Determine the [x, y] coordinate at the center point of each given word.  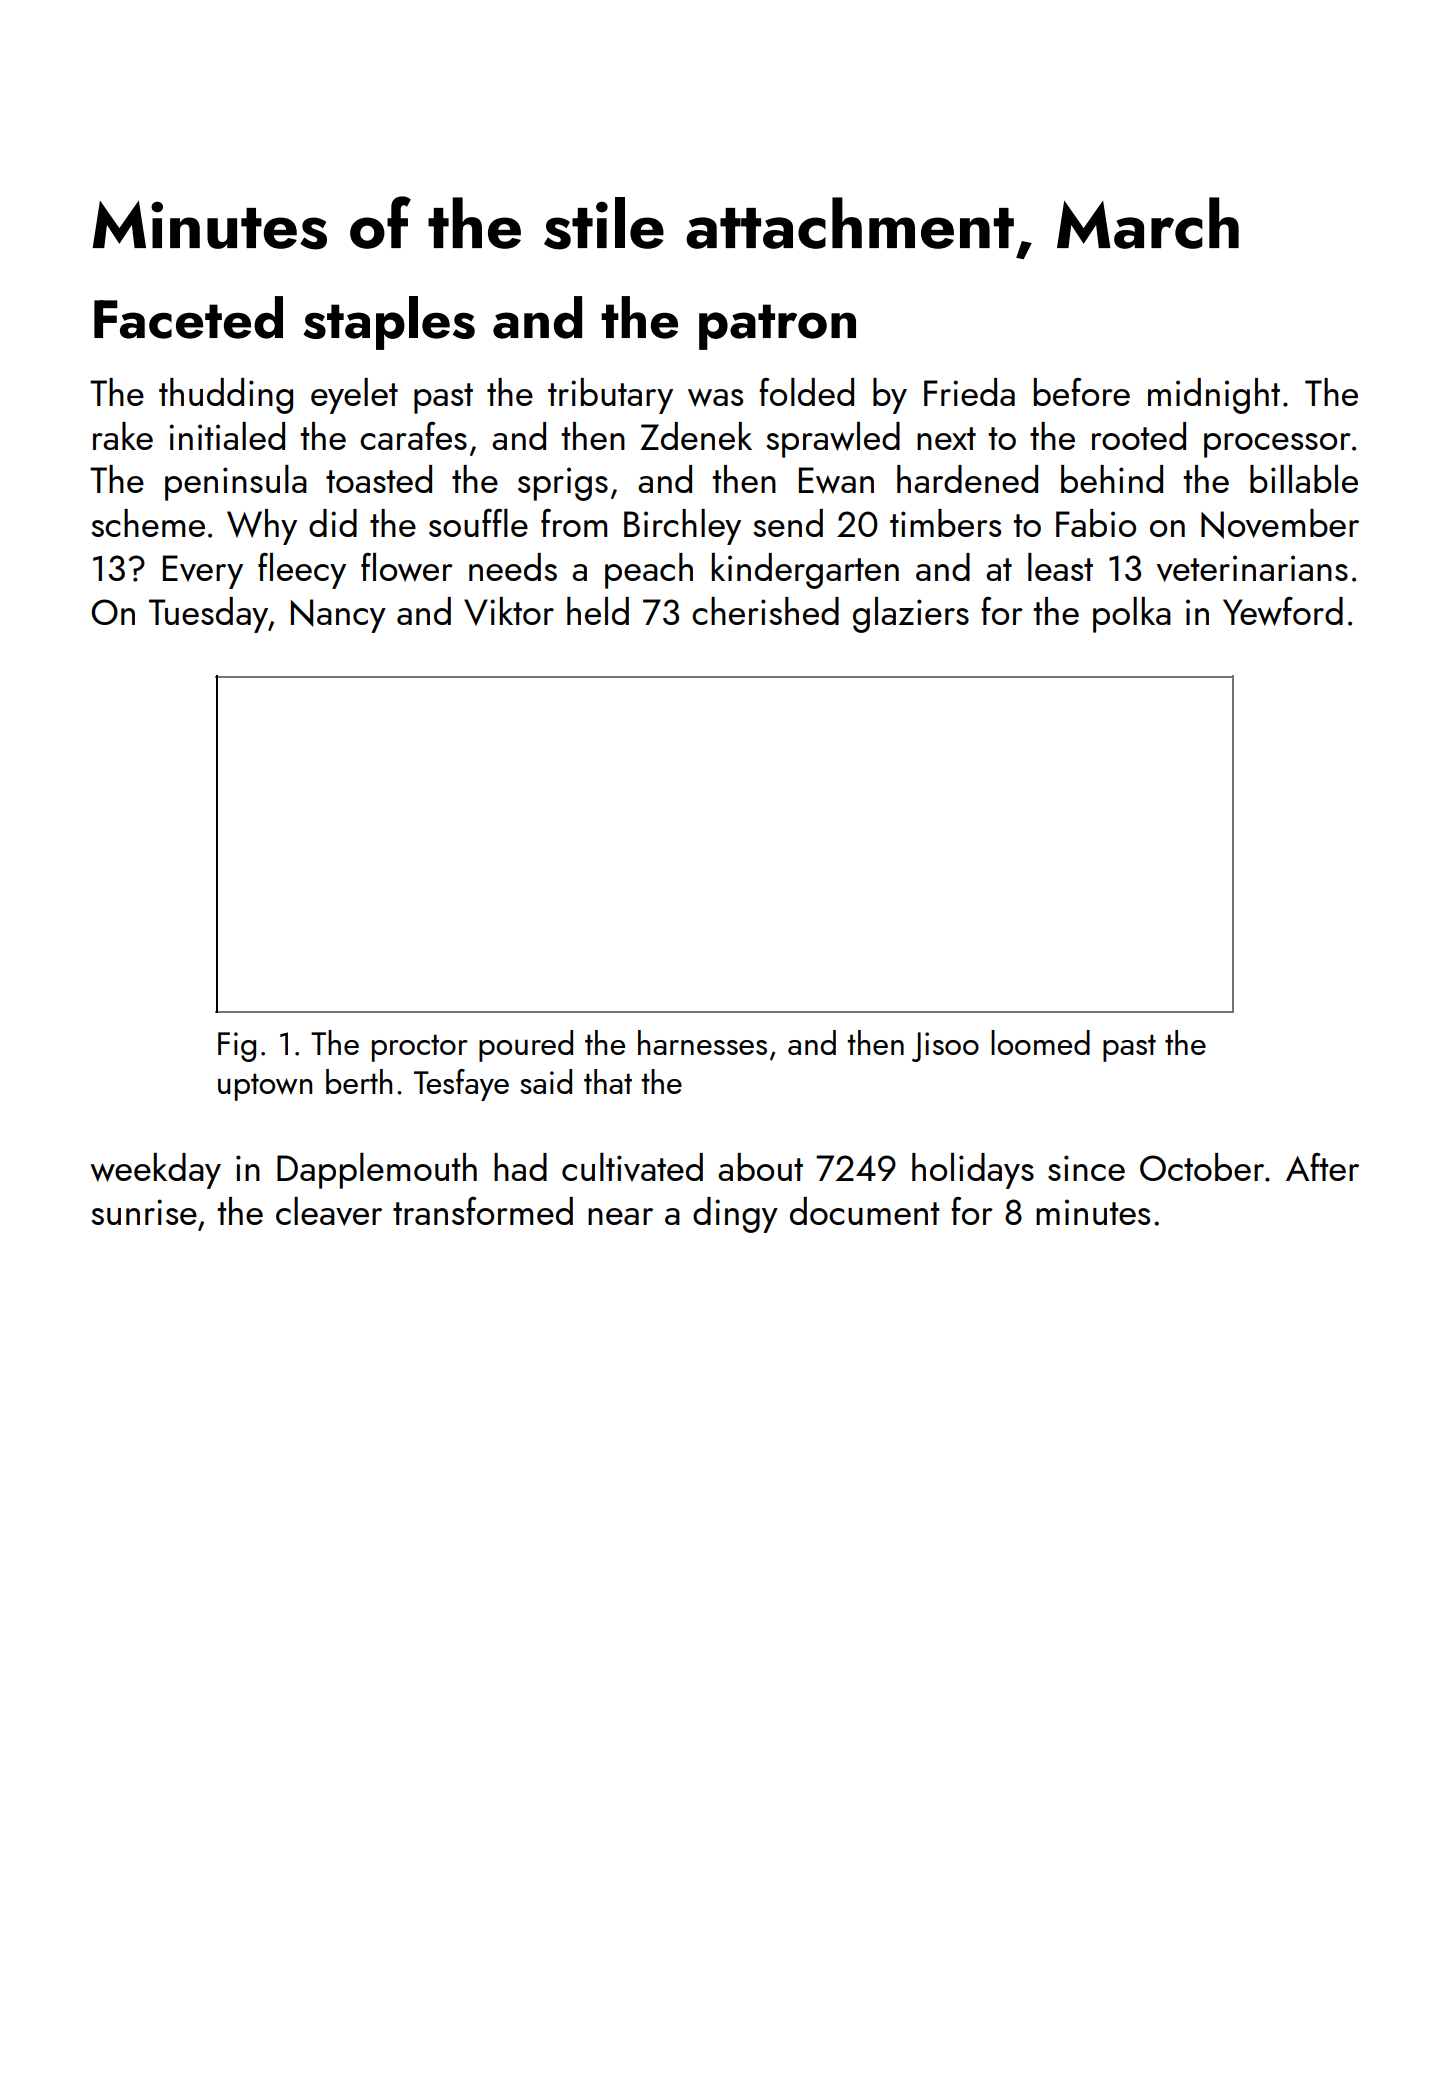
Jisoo [945, 1047]
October [1202, 1167]
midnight [1214, 396]
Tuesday [208, 615]
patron [777, 327]
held [598, 611]
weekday [155, 1171]
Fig [237, 1047]
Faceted [188, 317]
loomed [1040, 1042]
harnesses [702, 1042]
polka [1132, 615]
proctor [420, 1048]
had [520, 1167]
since [1086, 1168]
